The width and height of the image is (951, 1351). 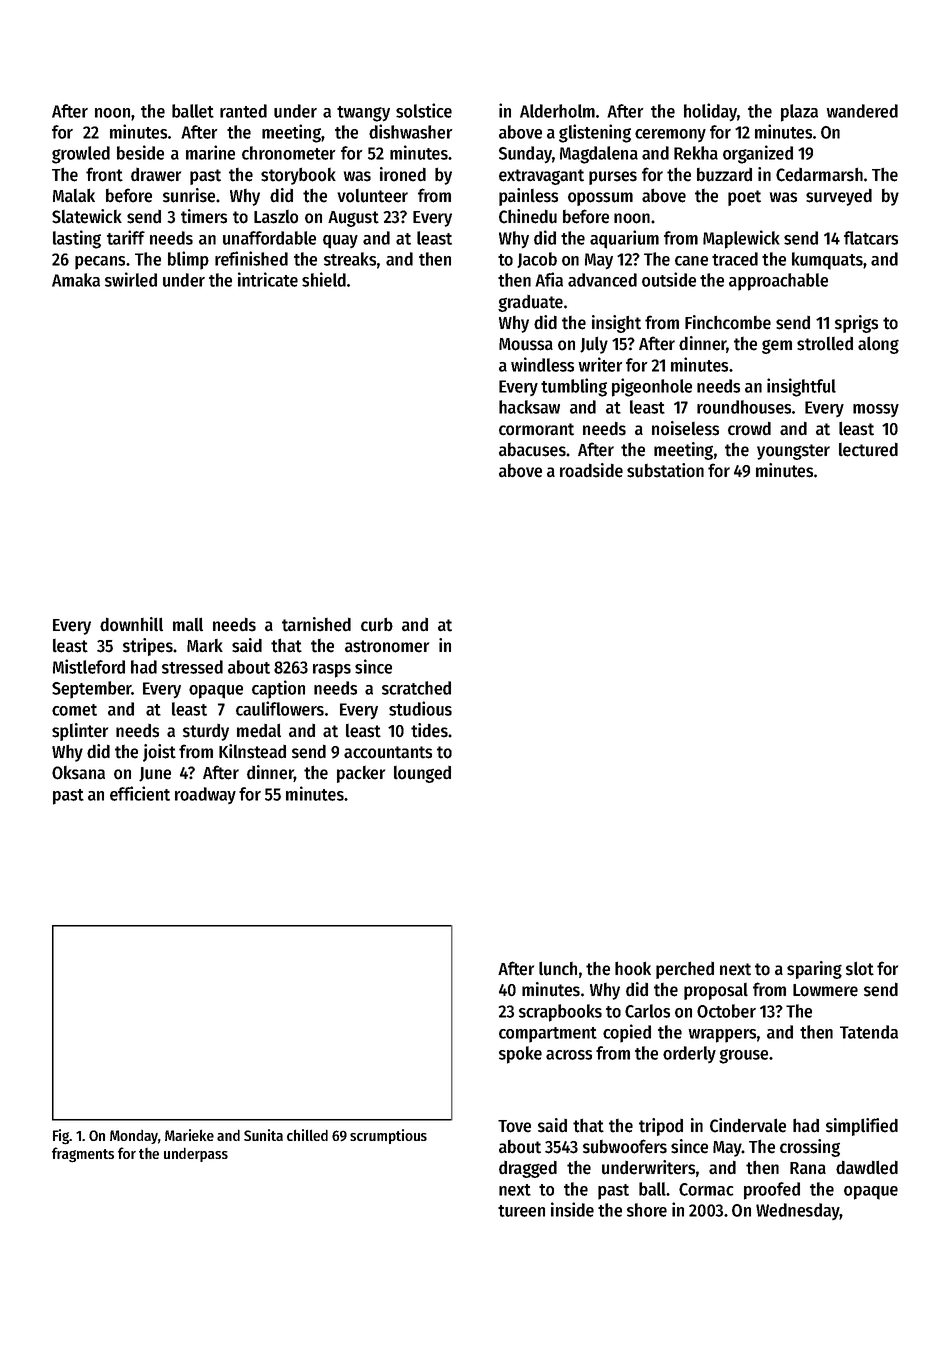 What do you see at coordinates (430, 730) in the image?
I see `tides` at bounding box center [430, 730].
